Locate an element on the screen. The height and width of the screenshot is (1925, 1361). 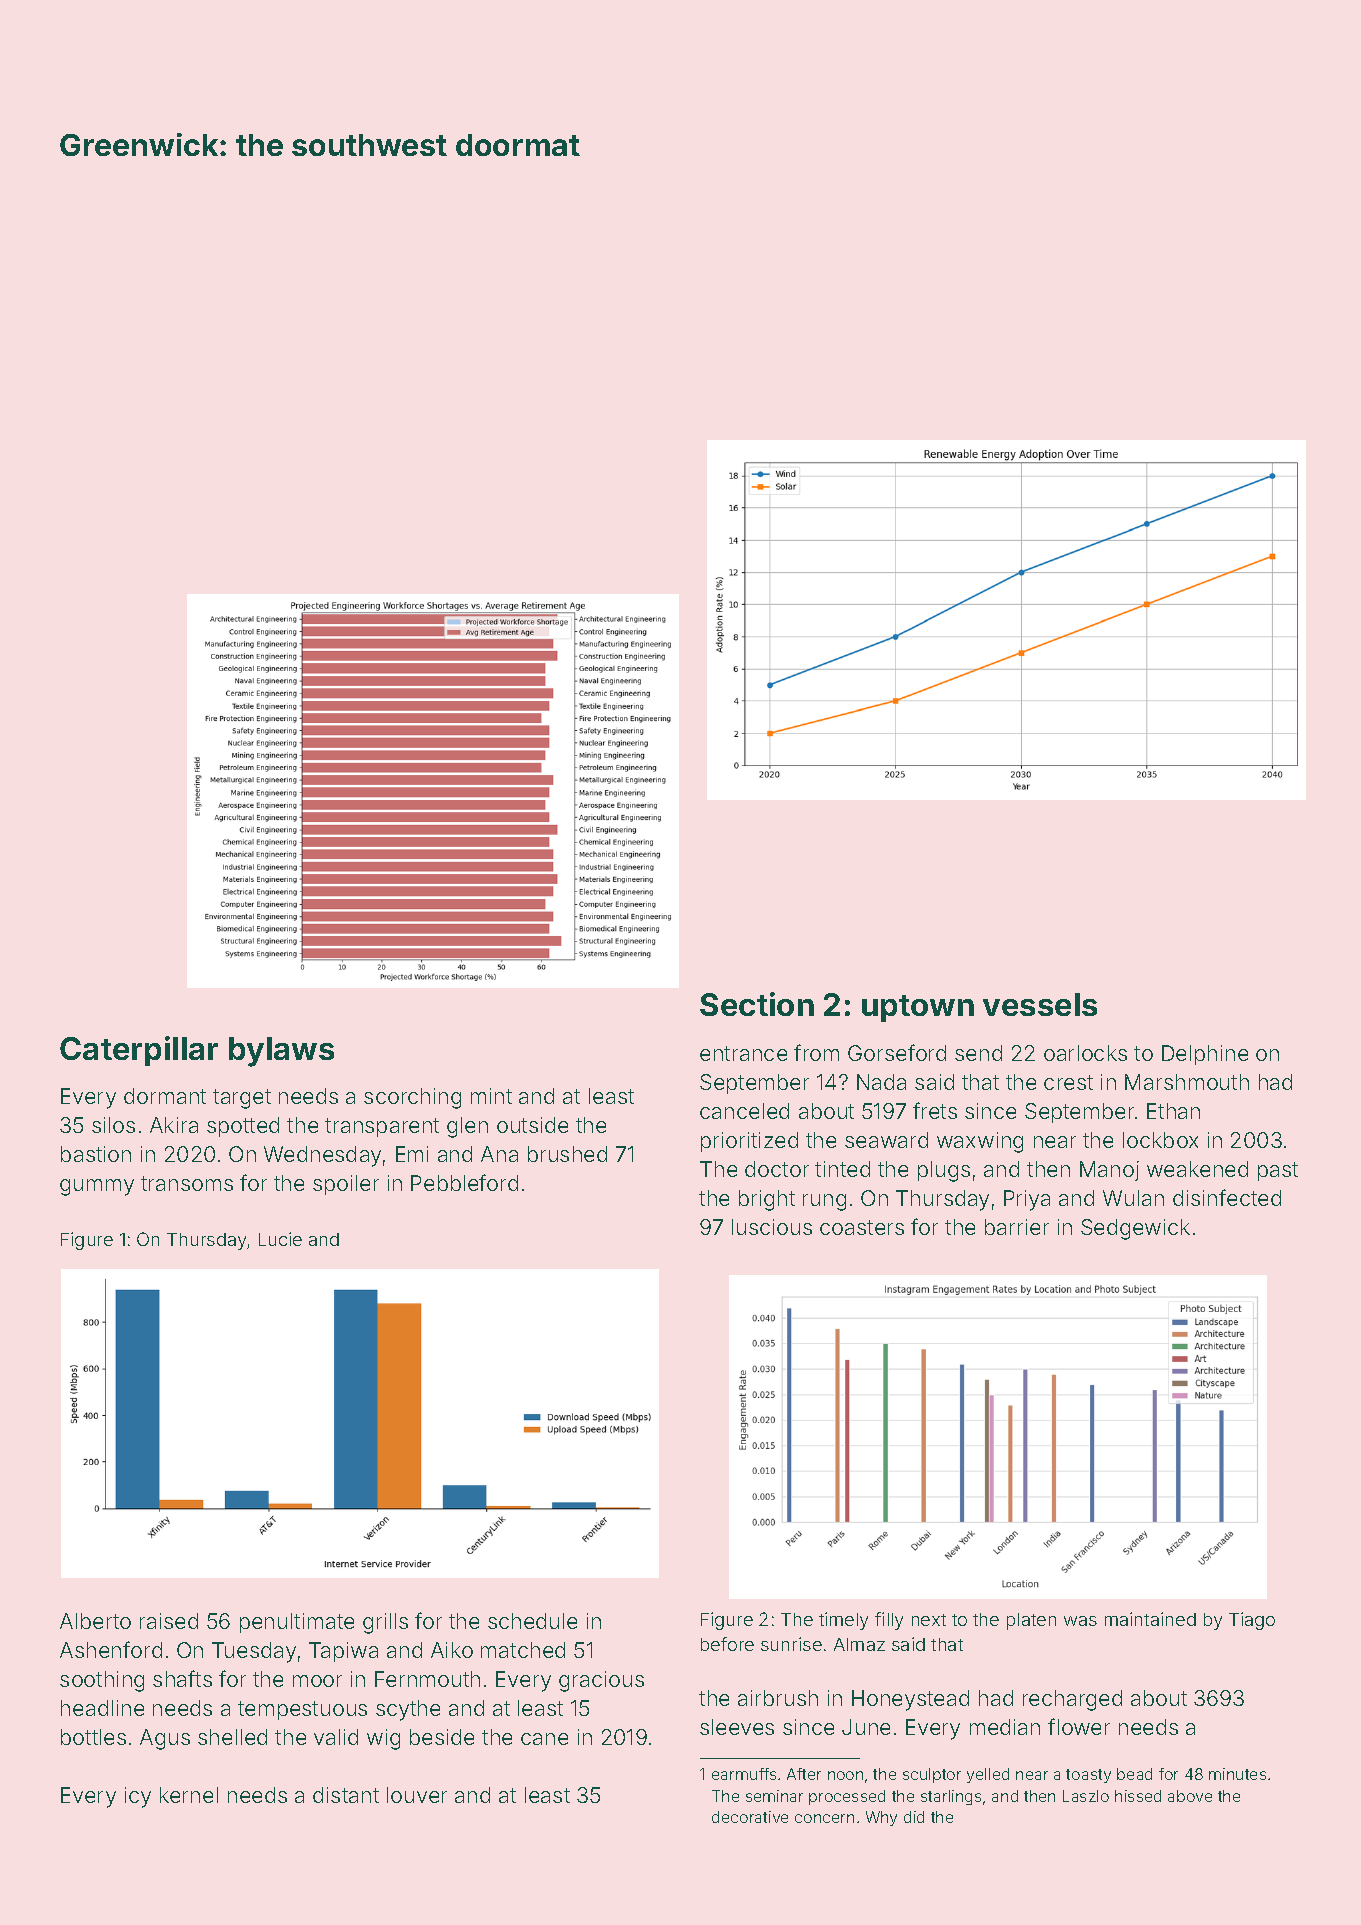
did is located at coordinates (914, 1817).
